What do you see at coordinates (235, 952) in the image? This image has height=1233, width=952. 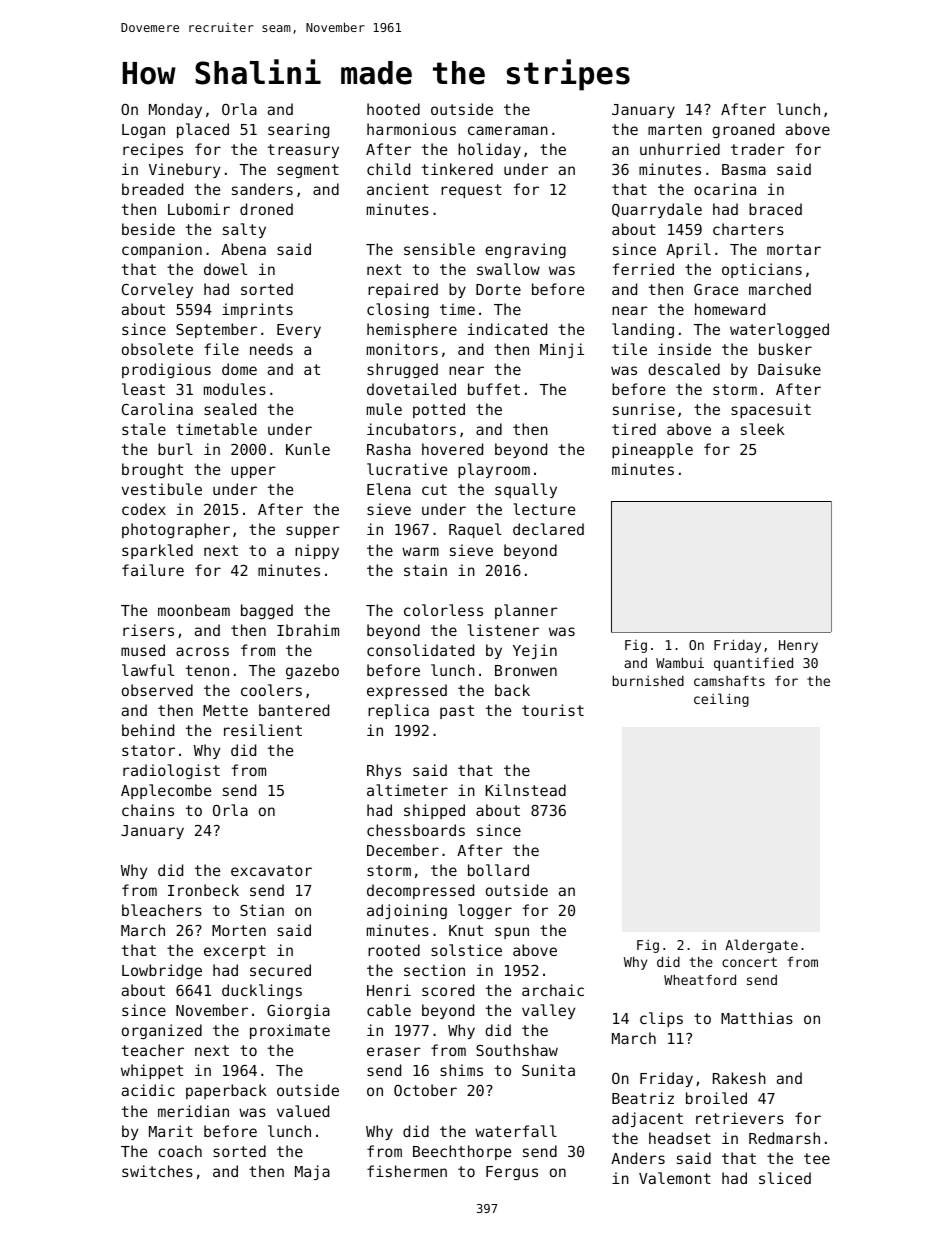 I see `excerpt` at bounding box center [235, 952].
